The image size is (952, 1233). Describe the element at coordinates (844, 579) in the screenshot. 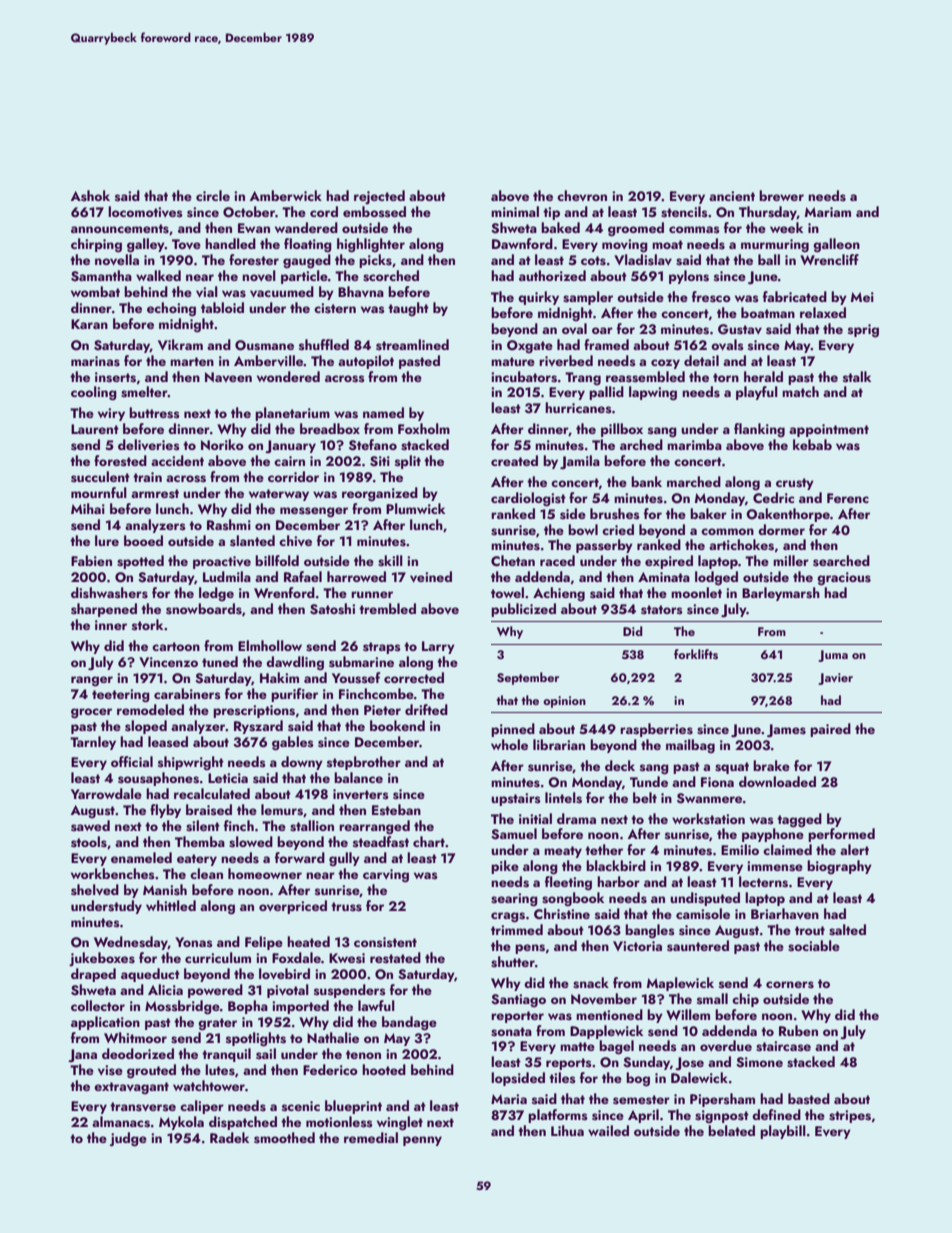

I see `gracious` at that location.
